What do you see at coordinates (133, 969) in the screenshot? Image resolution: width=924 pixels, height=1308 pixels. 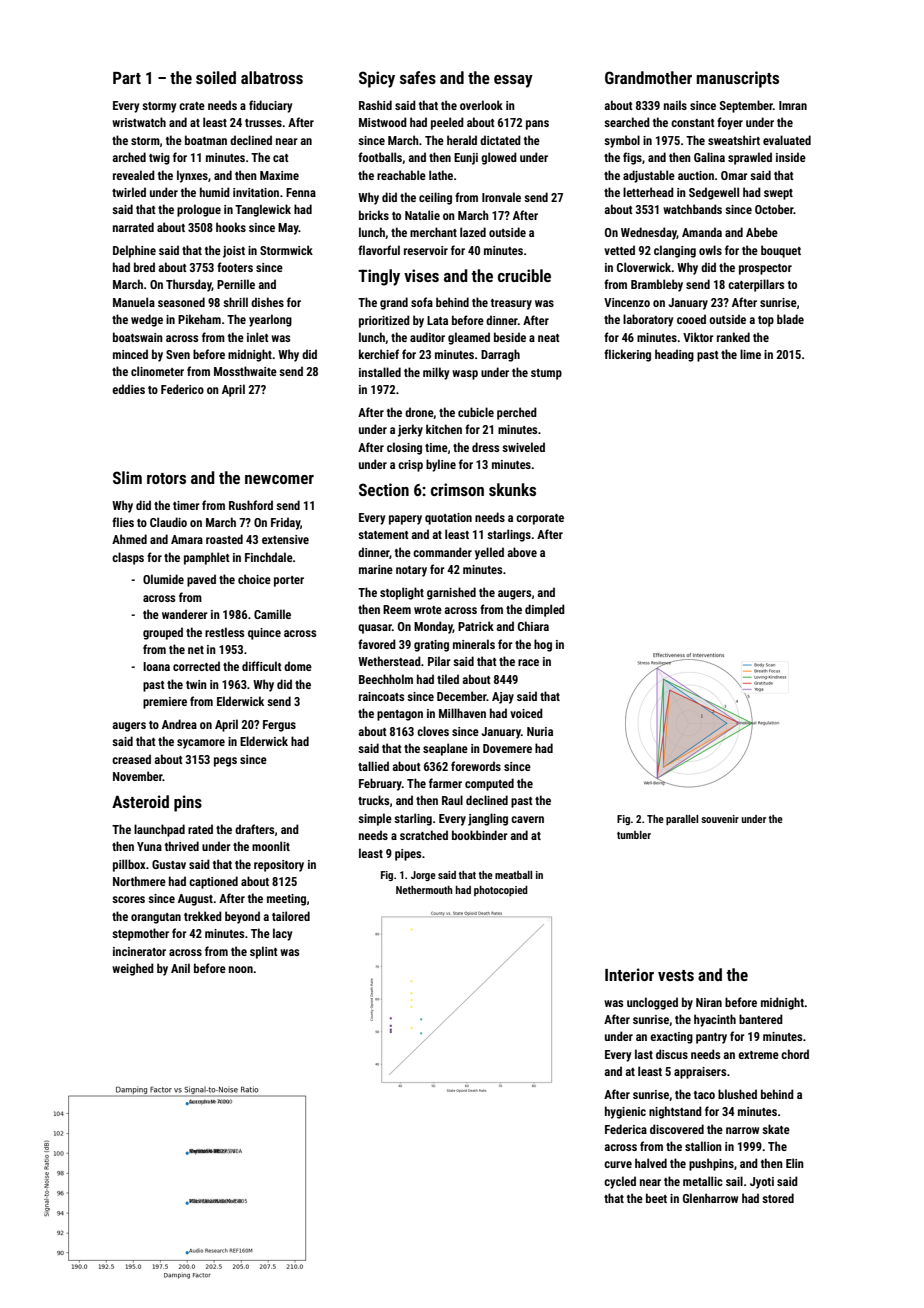 I see `weighed` at bounding box center [133, 969].
